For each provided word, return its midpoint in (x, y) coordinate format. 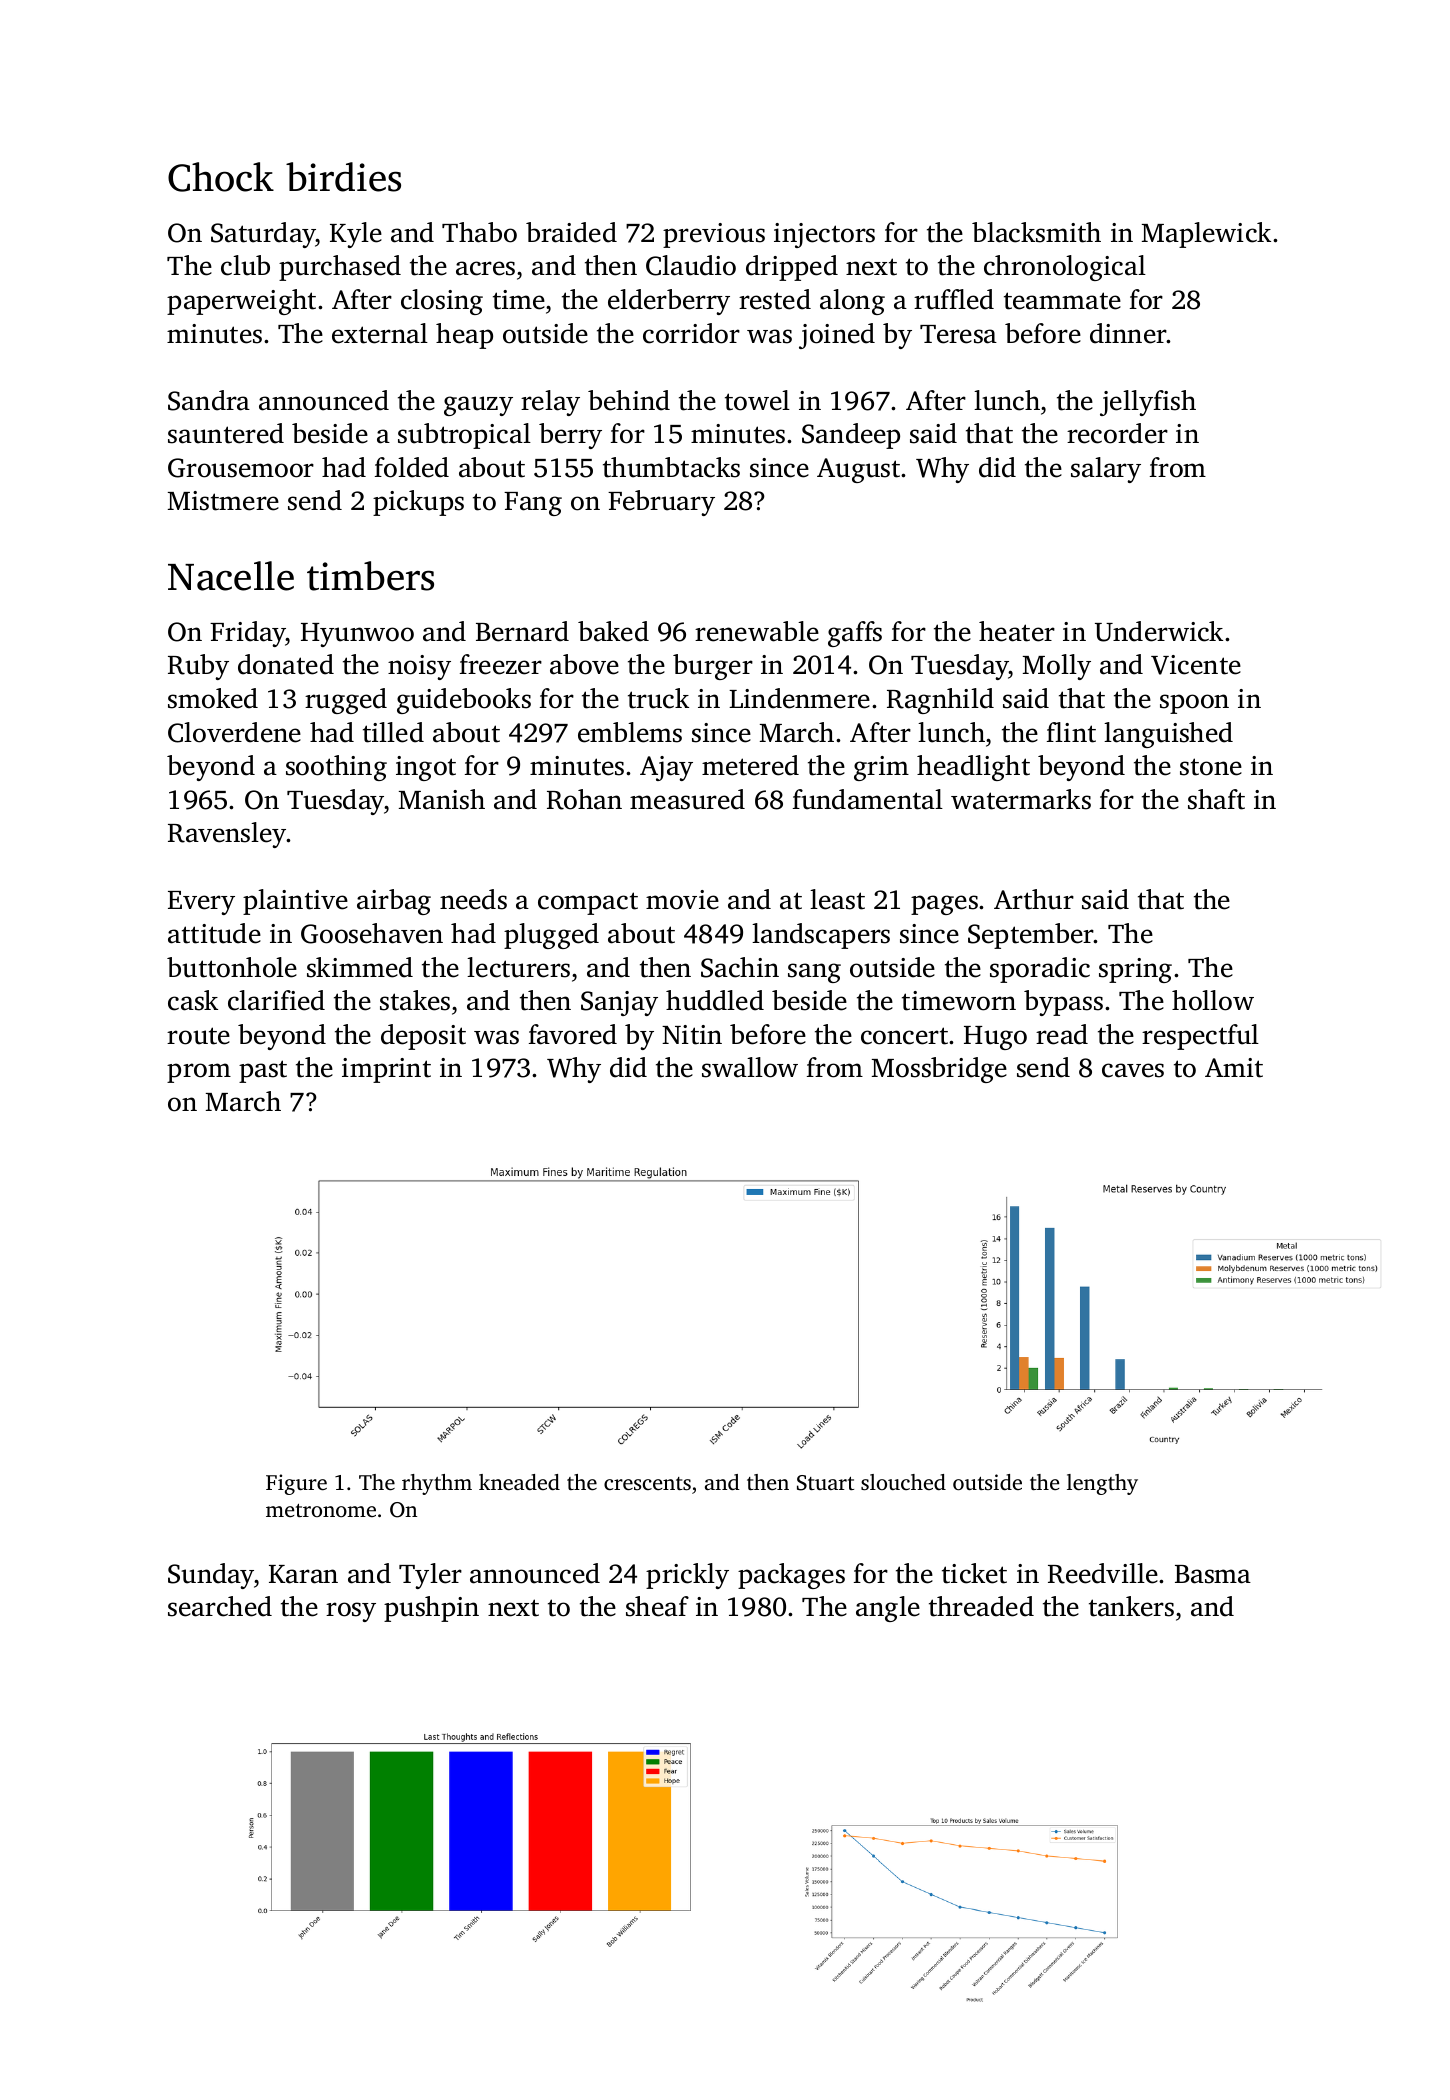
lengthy (1102, 1484)
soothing (336, 768)
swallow (750, 1067)
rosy (351, 1612)
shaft (1216, 799)
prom (199, 1073)
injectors (824, 235)
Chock (221, 177)
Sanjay (619, 1003)
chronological (1065, 268)
